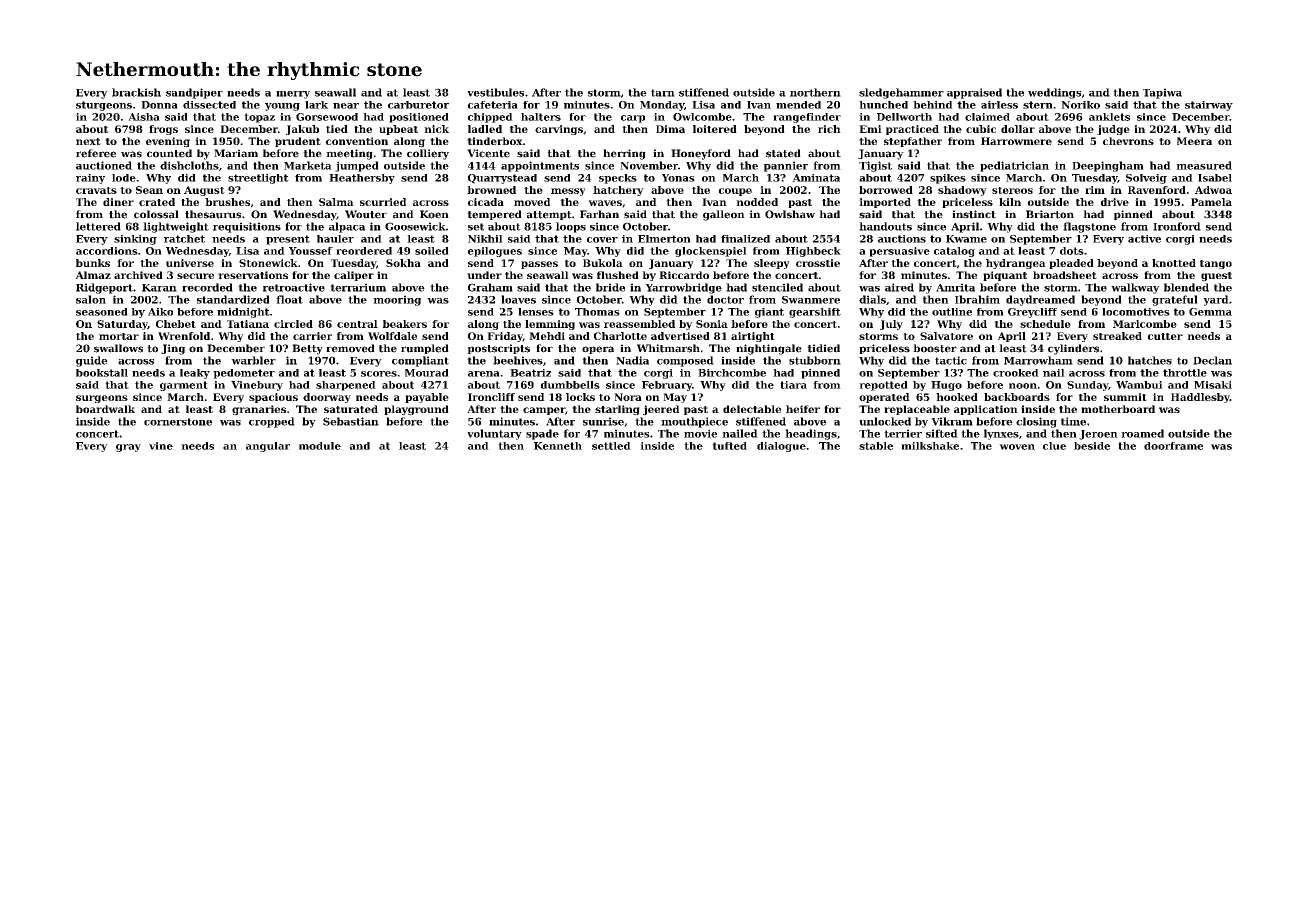 The height and width of the image is (924, 1308). I want to click on Honeyford, so click(701, 154).
